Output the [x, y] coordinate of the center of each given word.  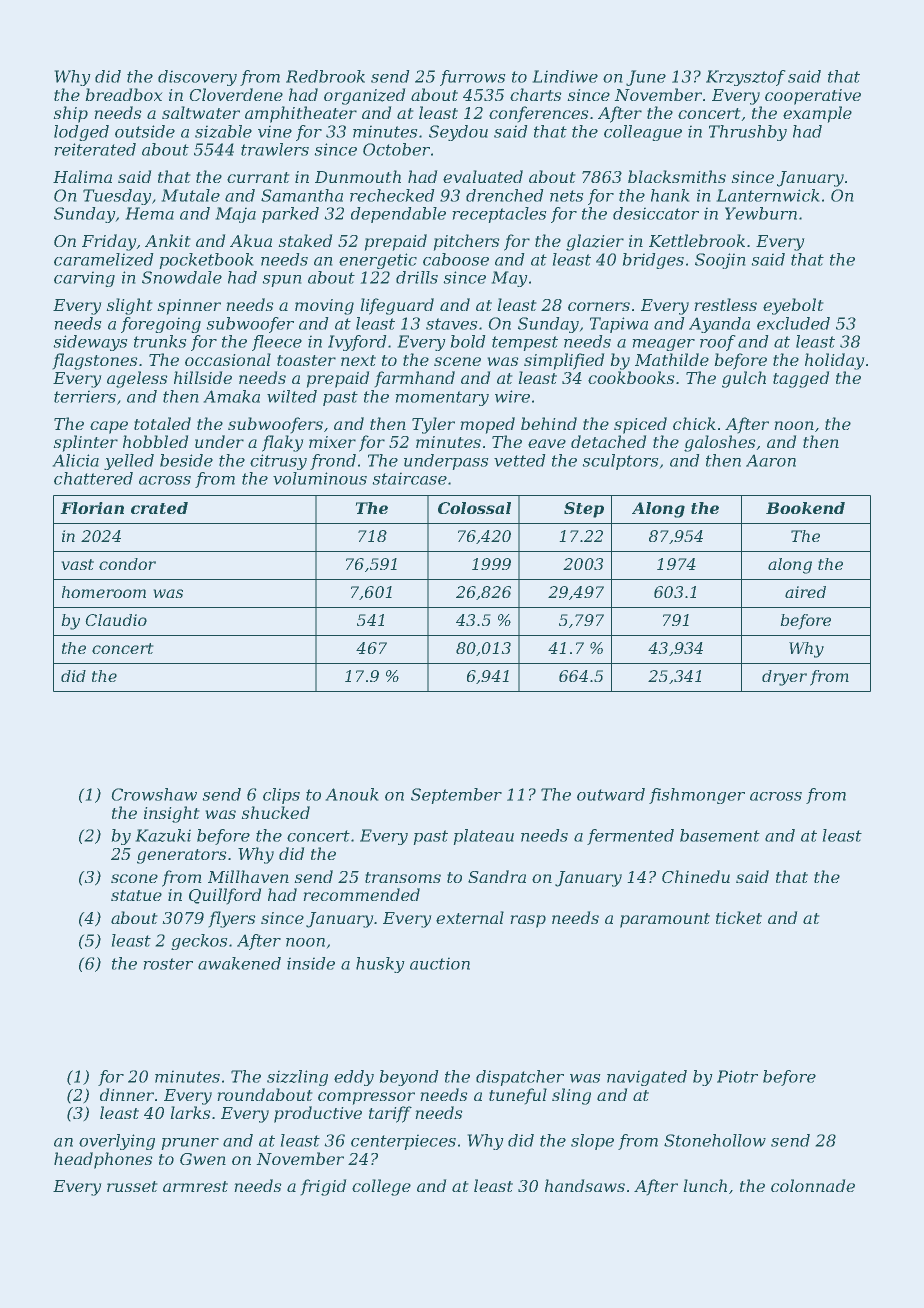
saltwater [201, 112]
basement [720, 835]
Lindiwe [565, 76]
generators [181, 856]
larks [190, 1112]
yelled [129, 462]
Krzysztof [745, 78]
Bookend [805, 508]
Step [584, 510]
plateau [484, 837]
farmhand [415, 379]
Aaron [771, 461]
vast [78, 564]
